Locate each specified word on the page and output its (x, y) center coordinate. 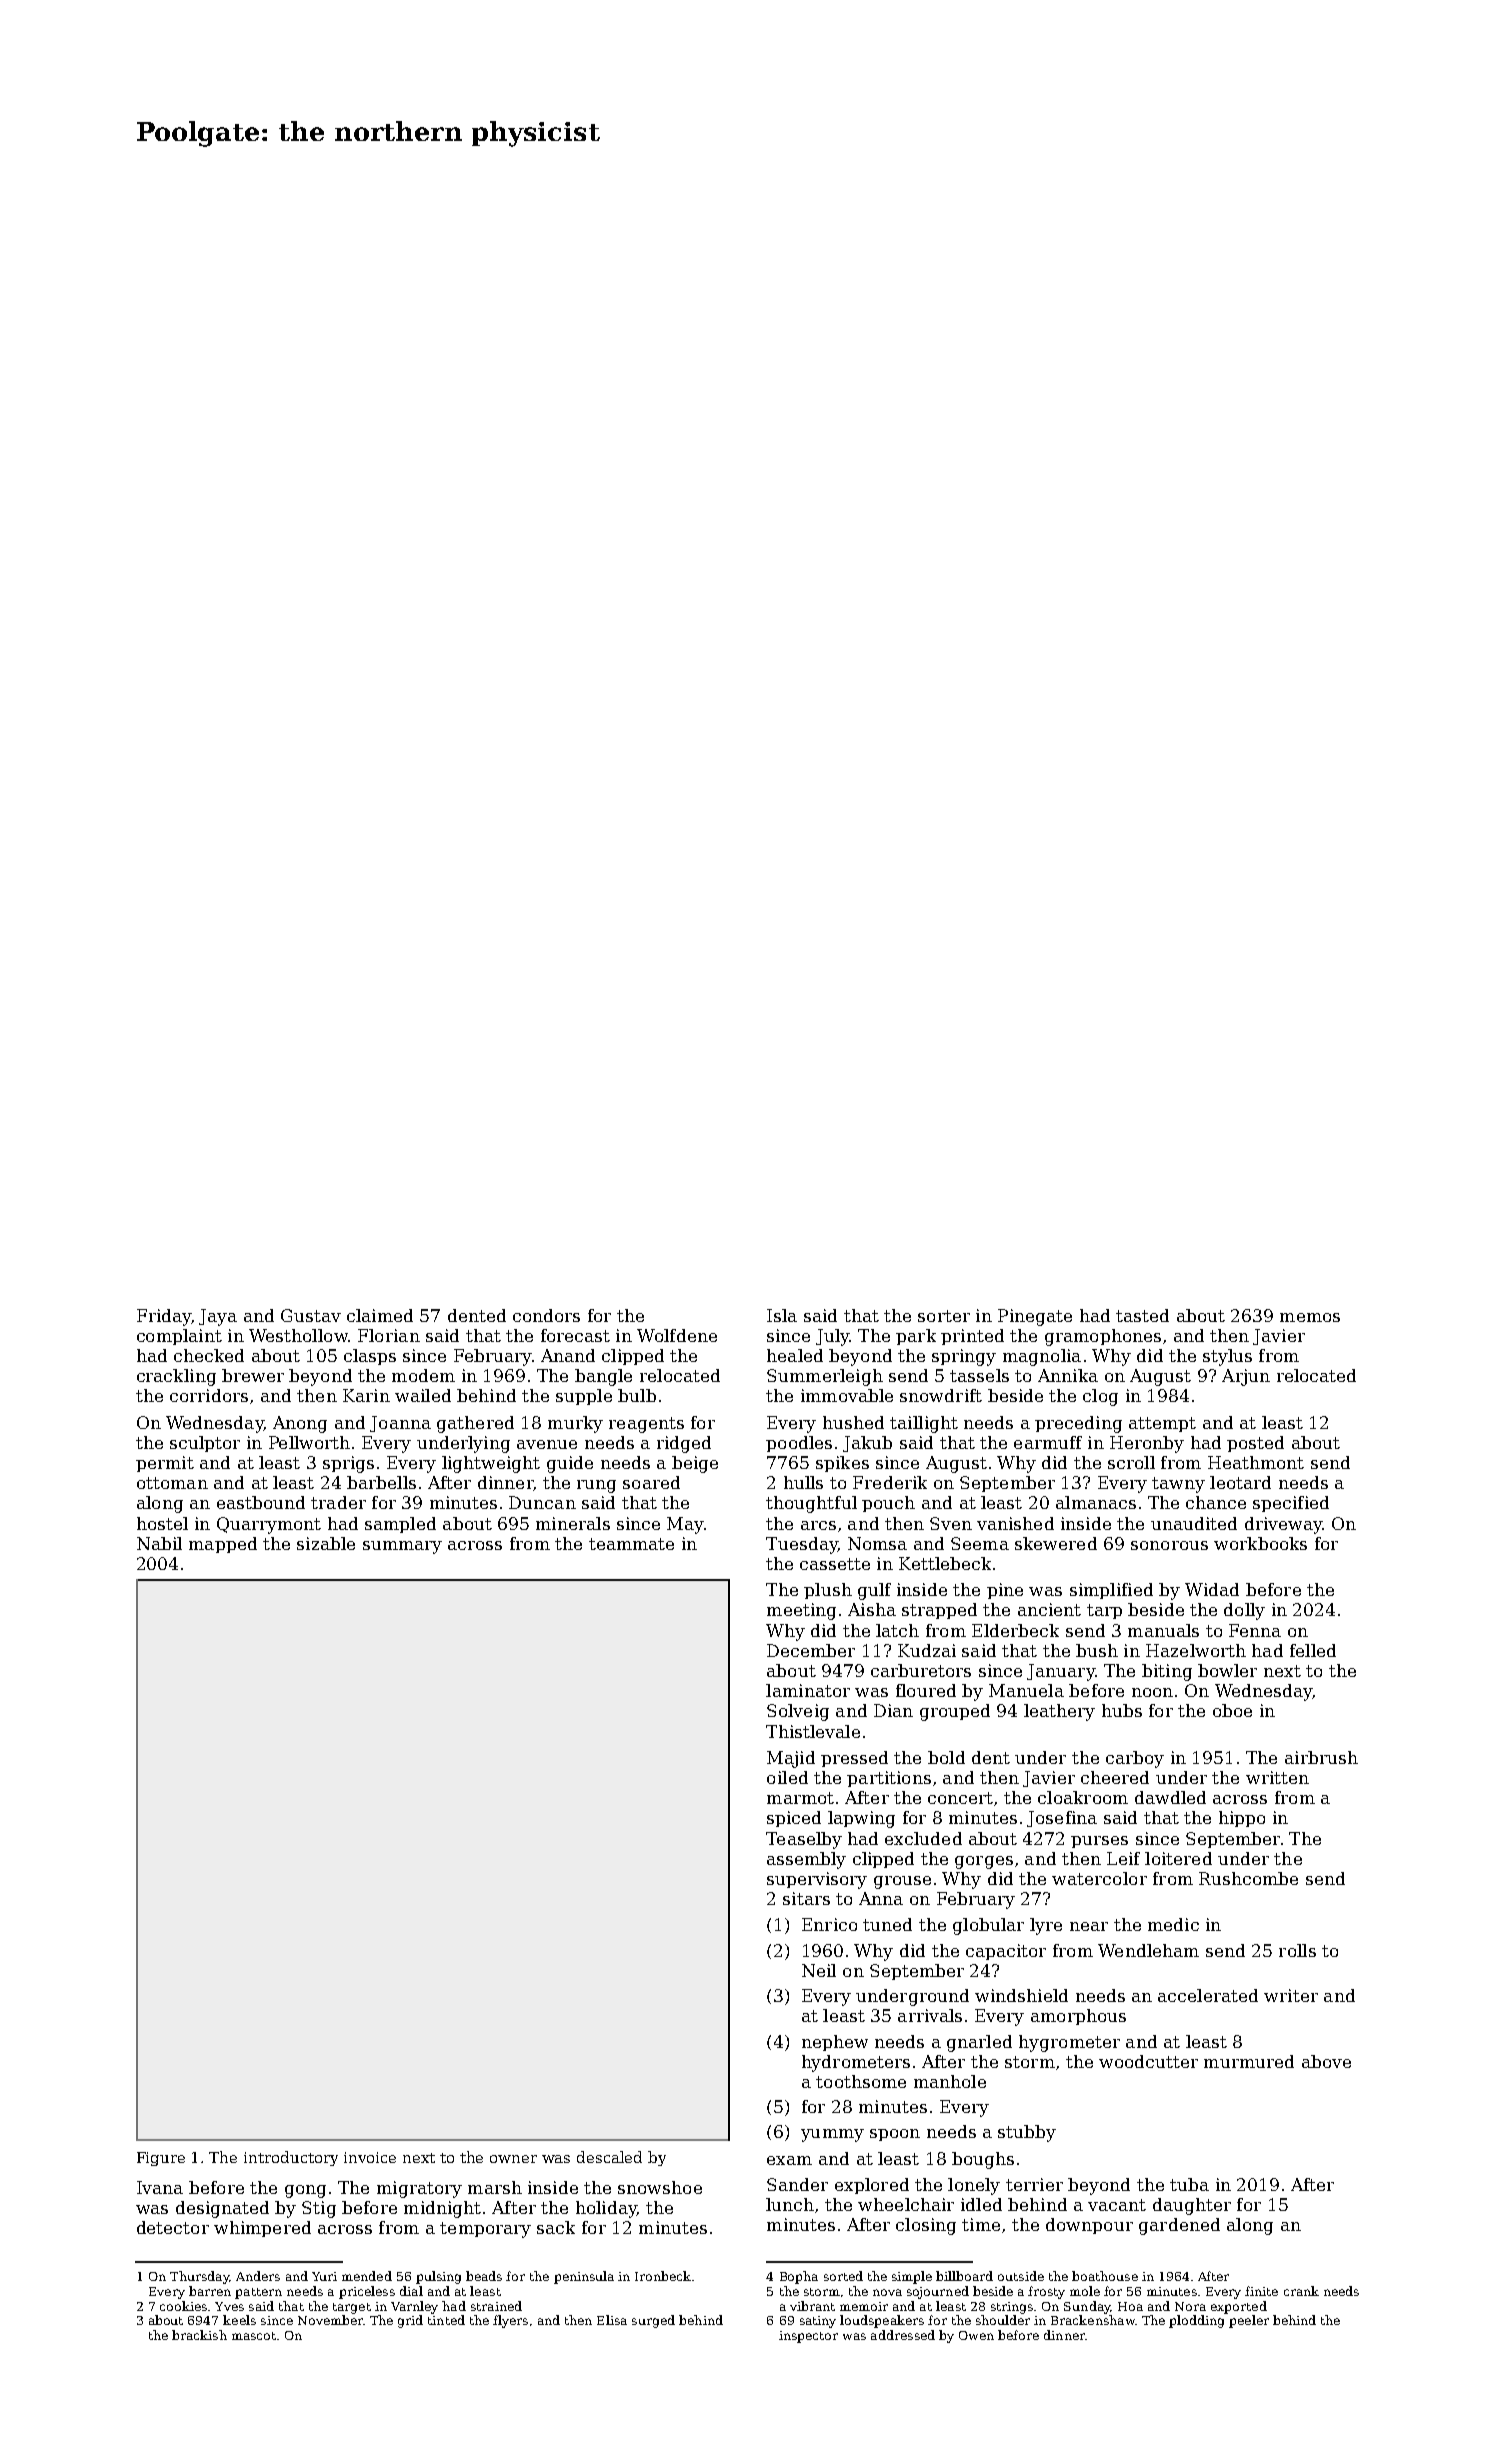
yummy (832, 2135)
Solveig (798, 1712)
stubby (1027, 2133)
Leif (1123, 1858)
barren (210, 2291)
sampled (400, 1525)
